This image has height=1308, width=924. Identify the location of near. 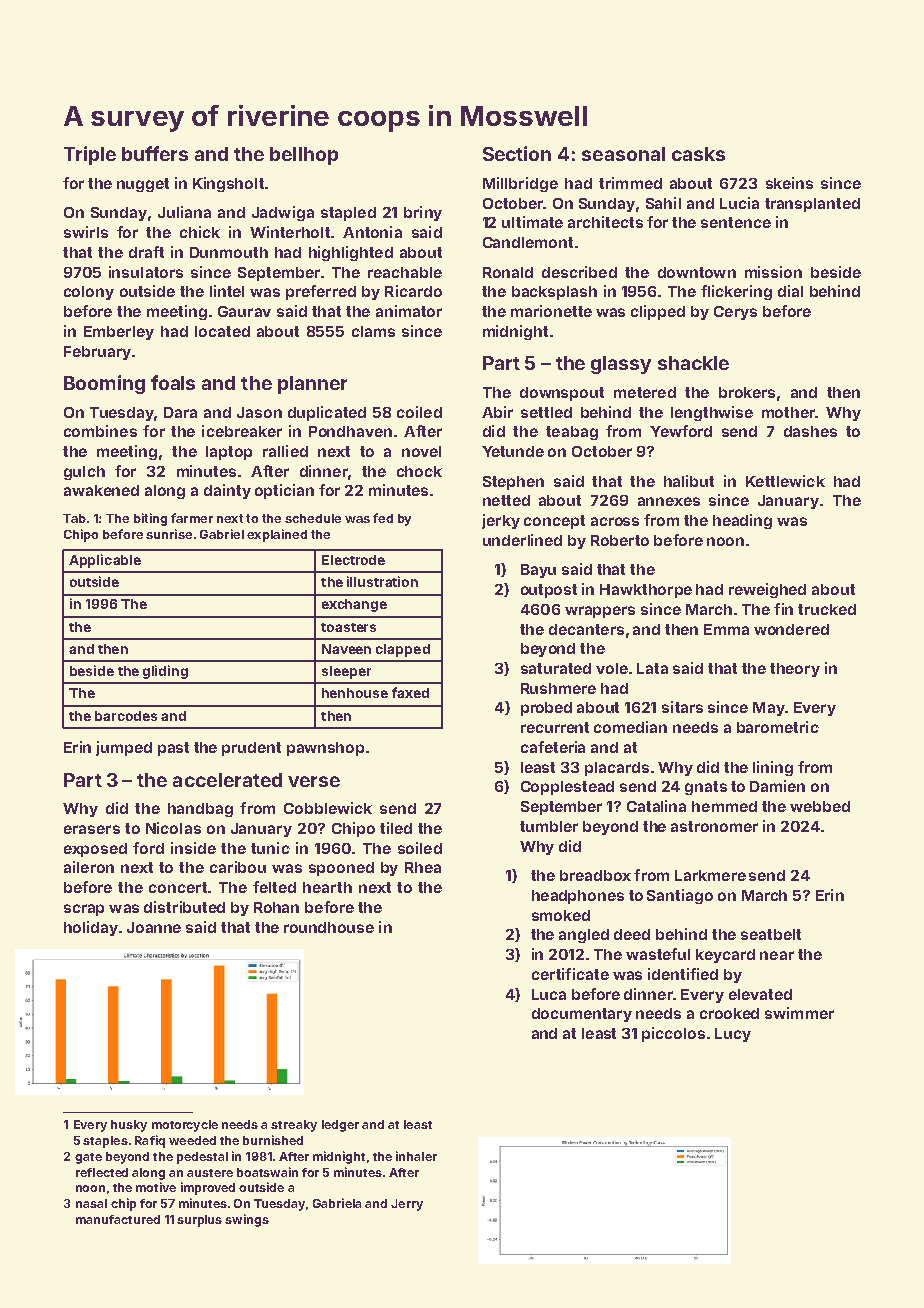
(777, 955).
